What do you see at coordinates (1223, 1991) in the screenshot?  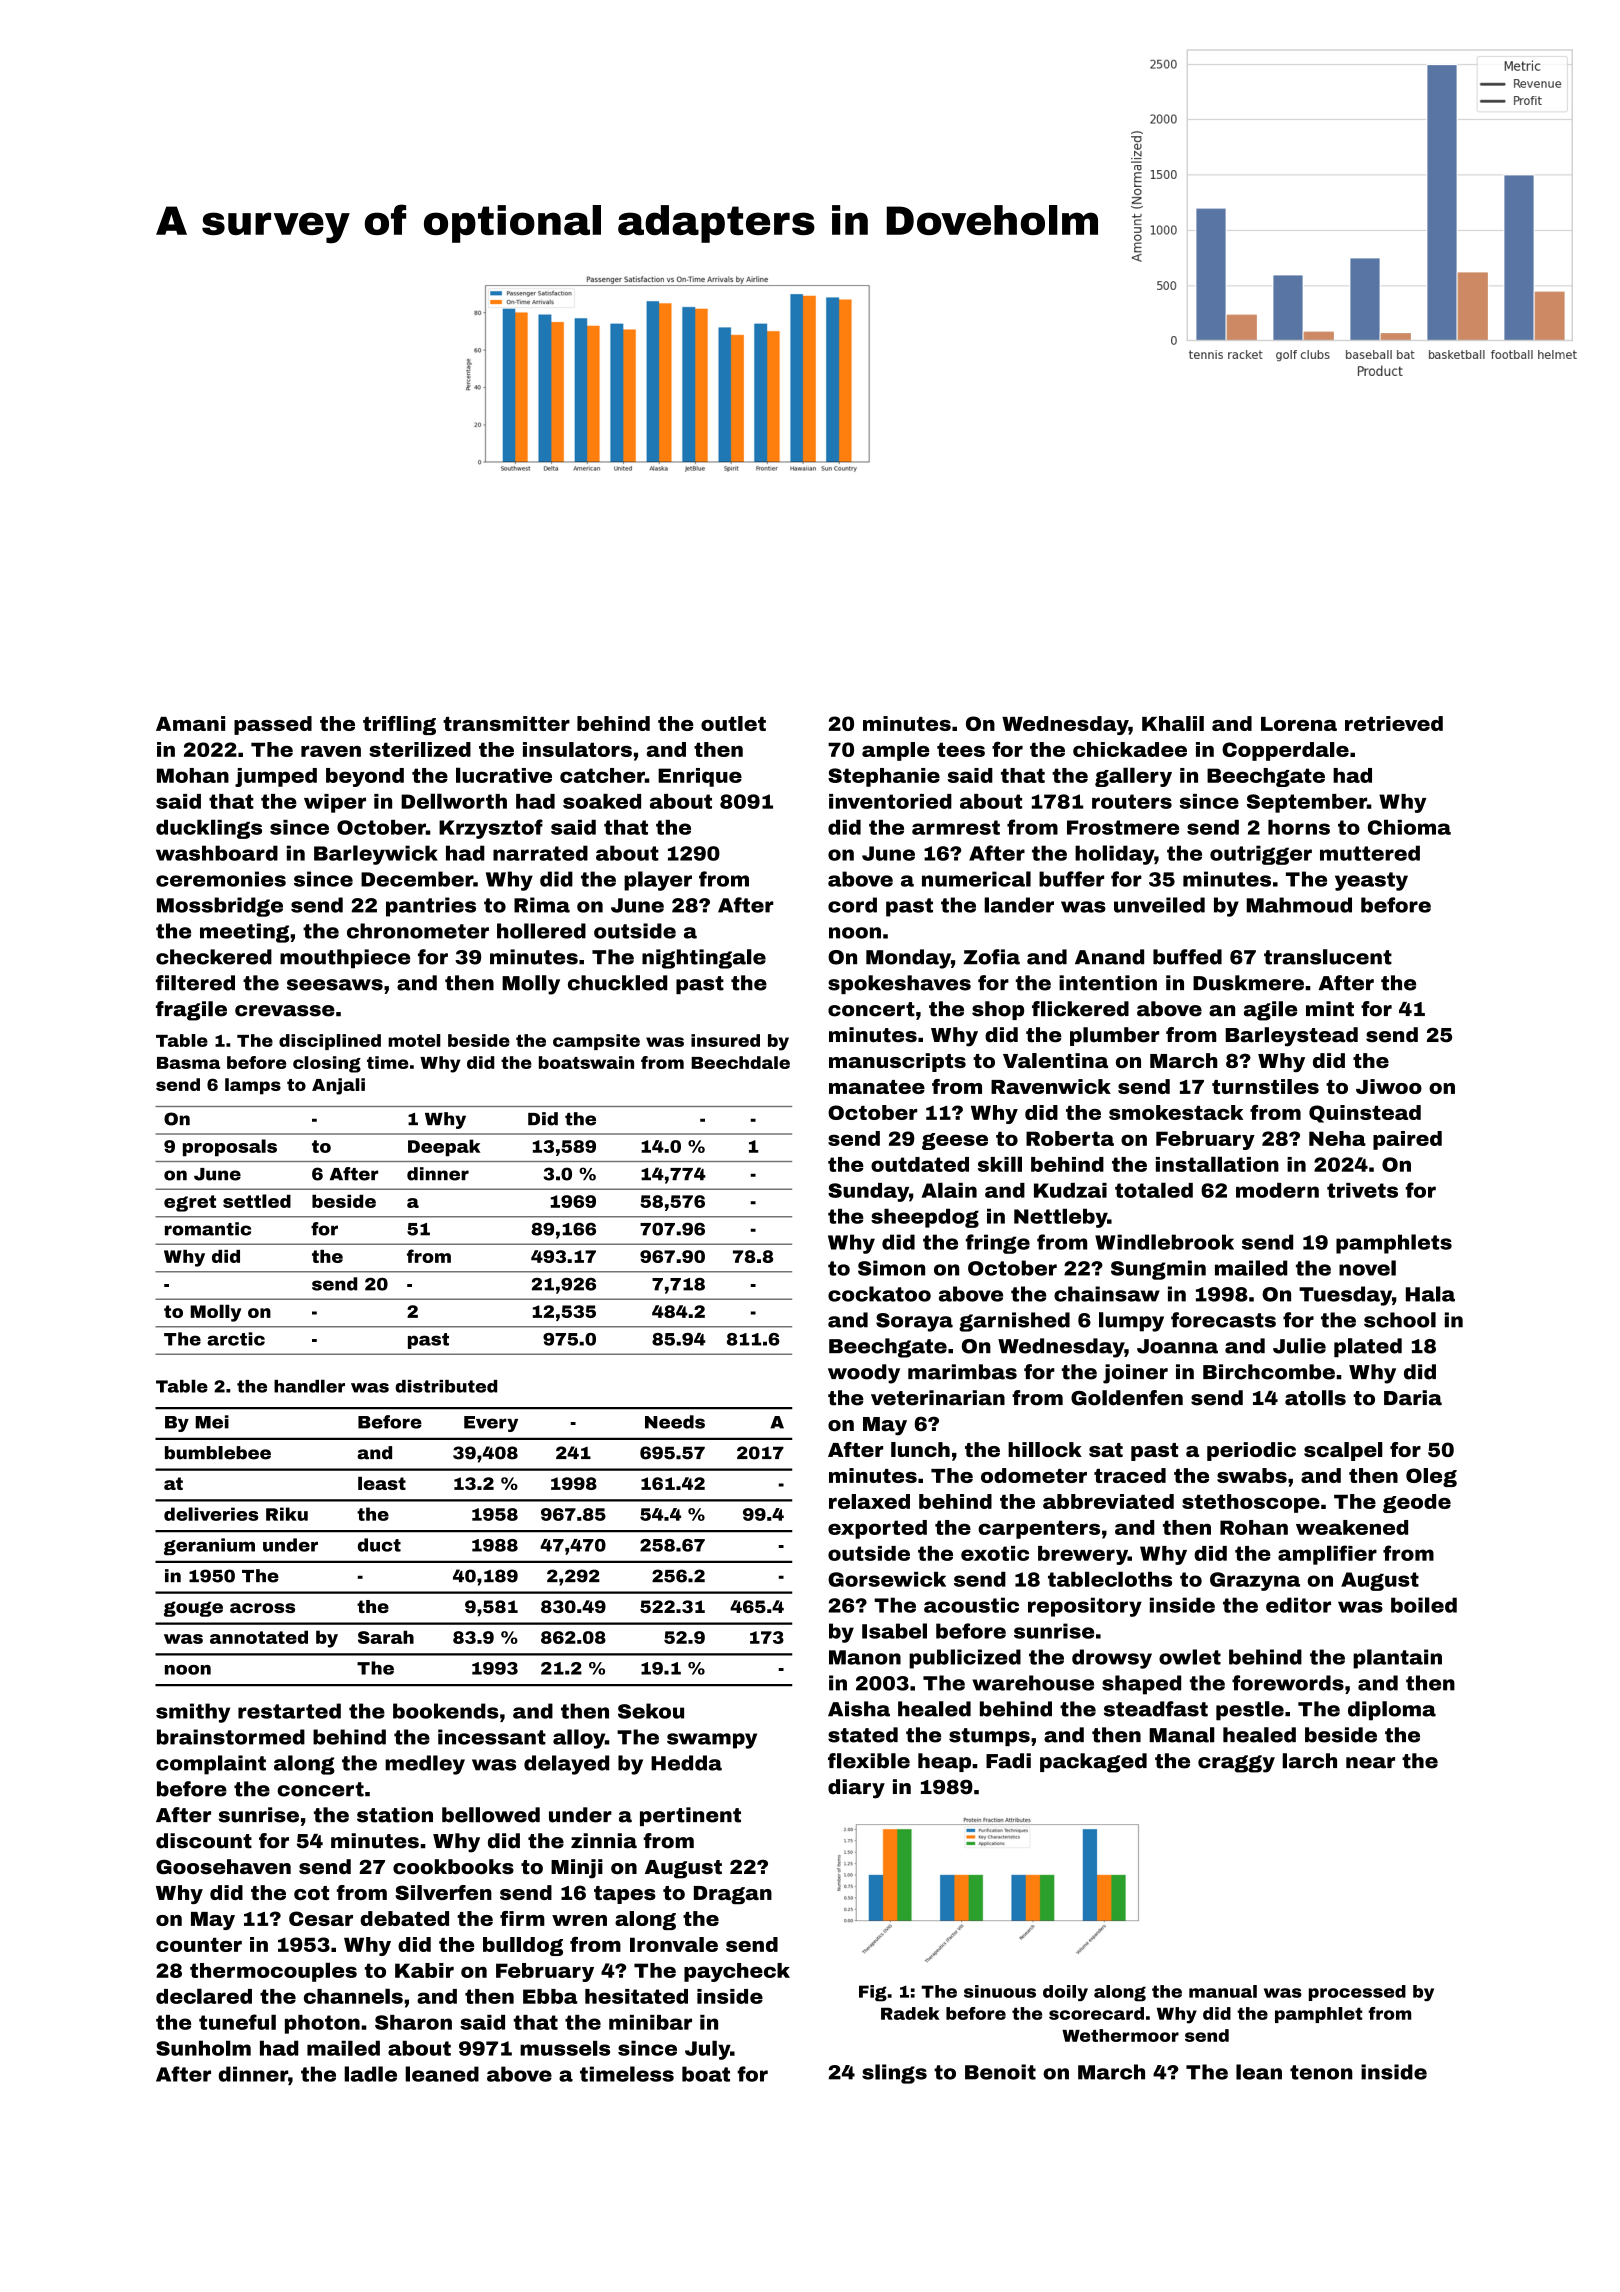 I see `manual` at bounding box center [1223, 1991].
